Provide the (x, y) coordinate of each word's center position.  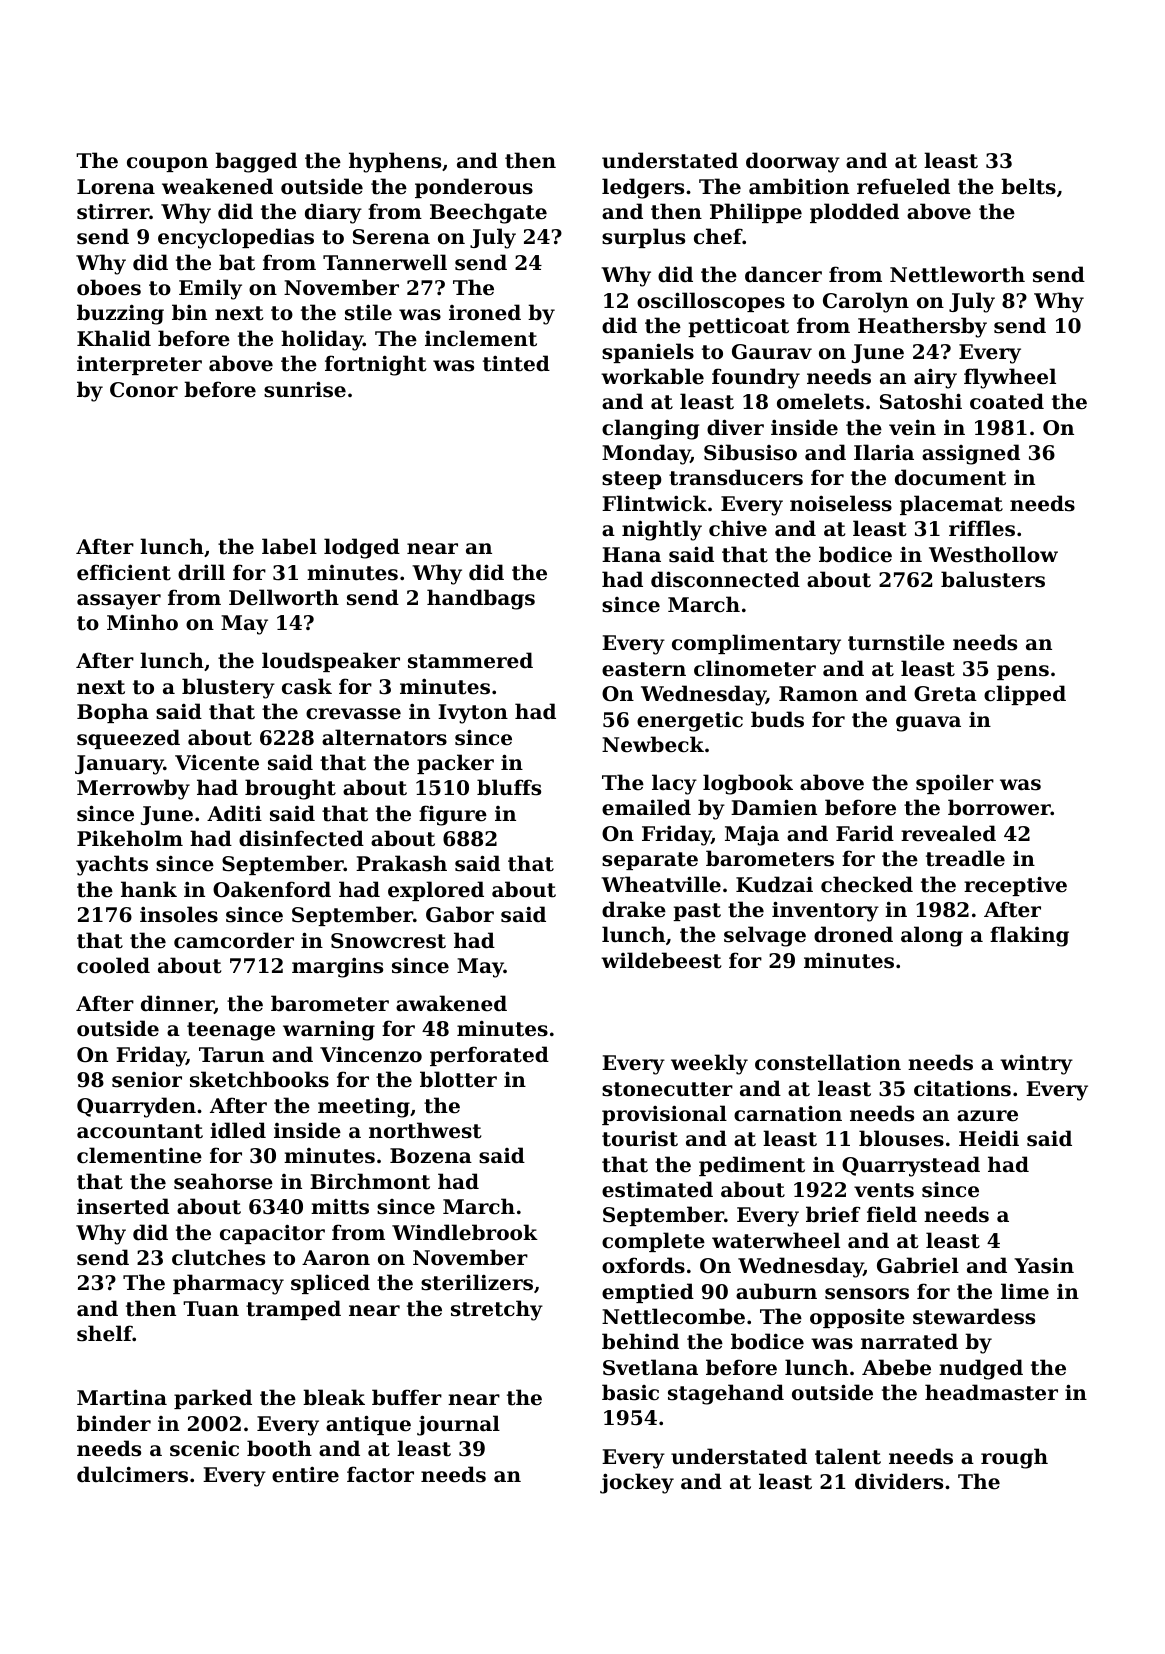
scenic (204, 1449)
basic (630, 1392)
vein (912, 427)
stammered (470, 660)
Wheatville (661, 884)
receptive (1015, 886)
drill (201, 572)
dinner (177, 1004)
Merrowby (133, 789)
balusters (993, 579)
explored (436, 891)
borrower (999, 807)
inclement (481, 338)
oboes (109, 287)
